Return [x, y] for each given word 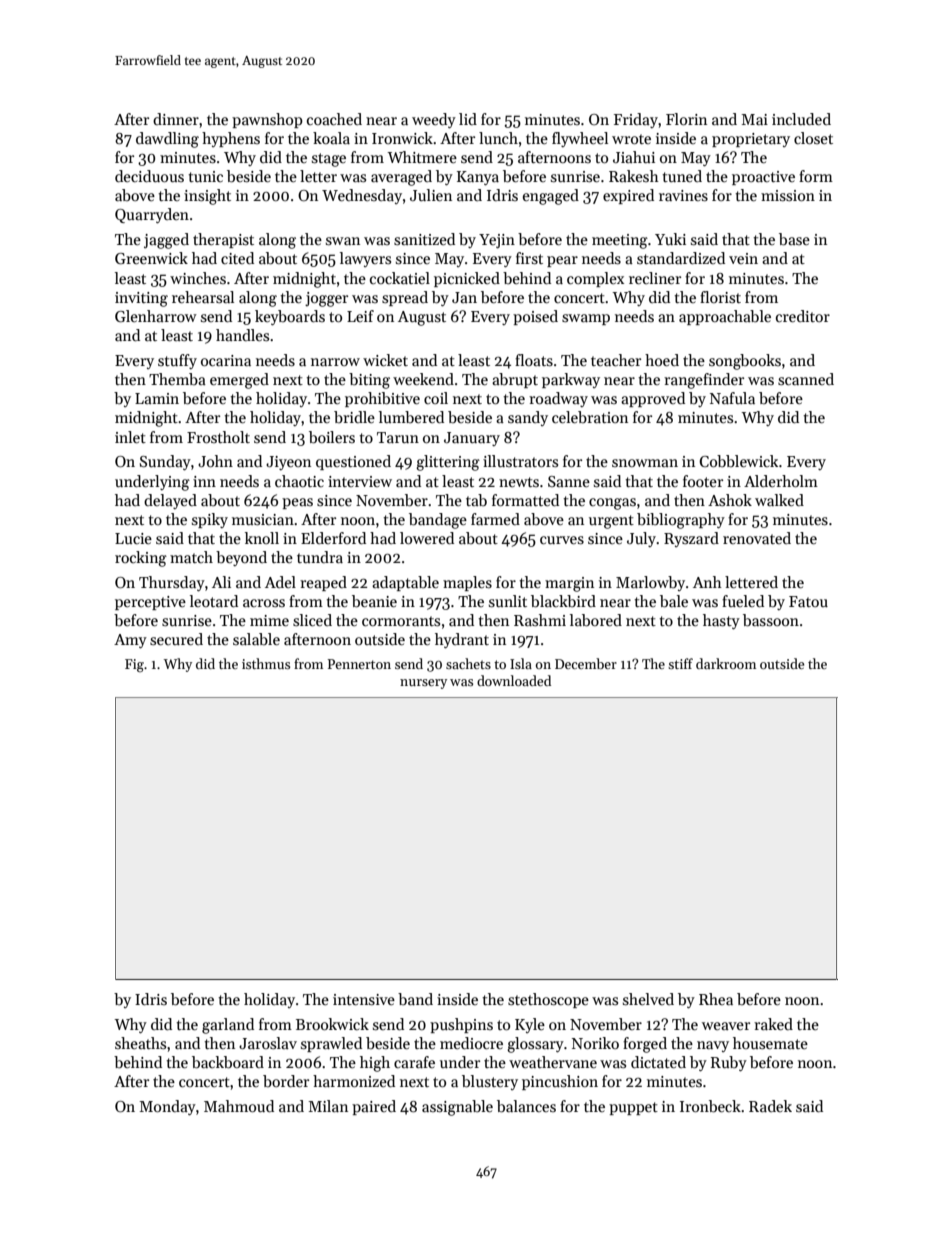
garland [228, 1026]
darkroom [726, 663]
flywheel [580, 139]
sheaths [140, 1043]
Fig [134, 665]
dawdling [167, 140]
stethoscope [548, 1000]
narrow [335, 362]
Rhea [716, 999]
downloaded [514, 680]
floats [534, 360]
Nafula [732, 398]
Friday [636, 120]
